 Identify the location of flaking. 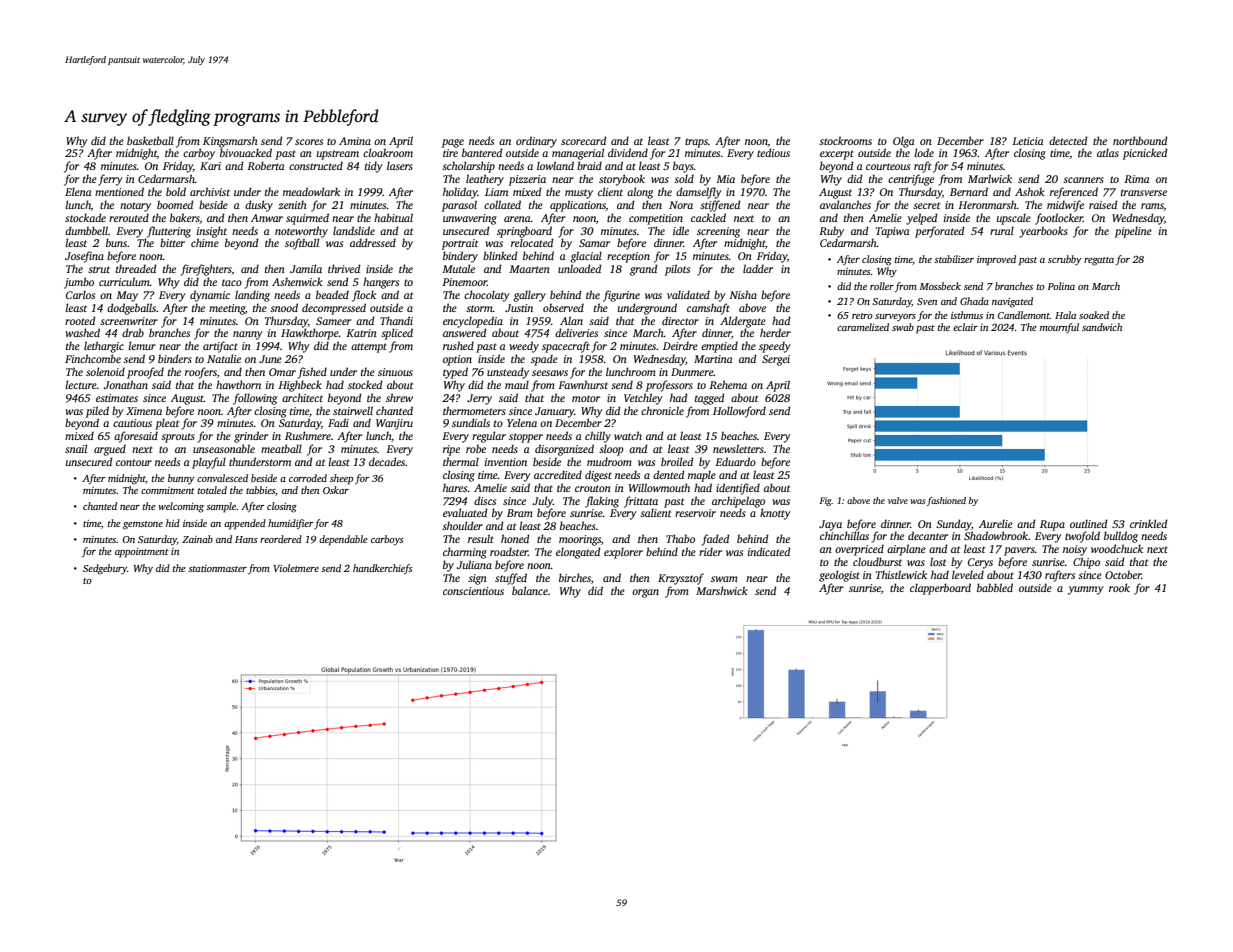
(602, 502).
